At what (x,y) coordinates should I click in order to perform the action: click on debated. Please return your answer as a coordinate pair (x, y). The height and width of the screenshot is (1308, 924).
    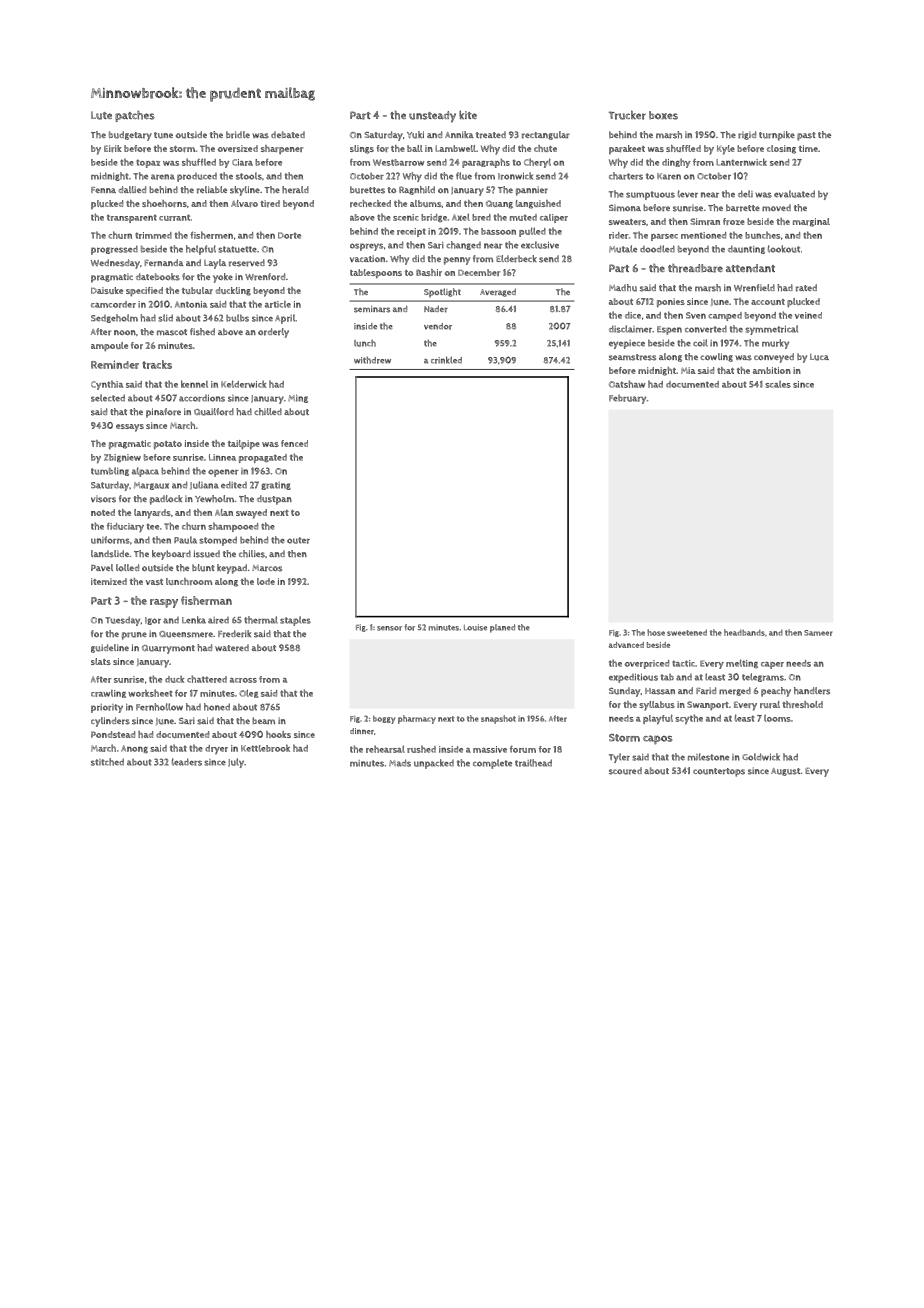
    Looking at the image, I should click on (288, 134).
